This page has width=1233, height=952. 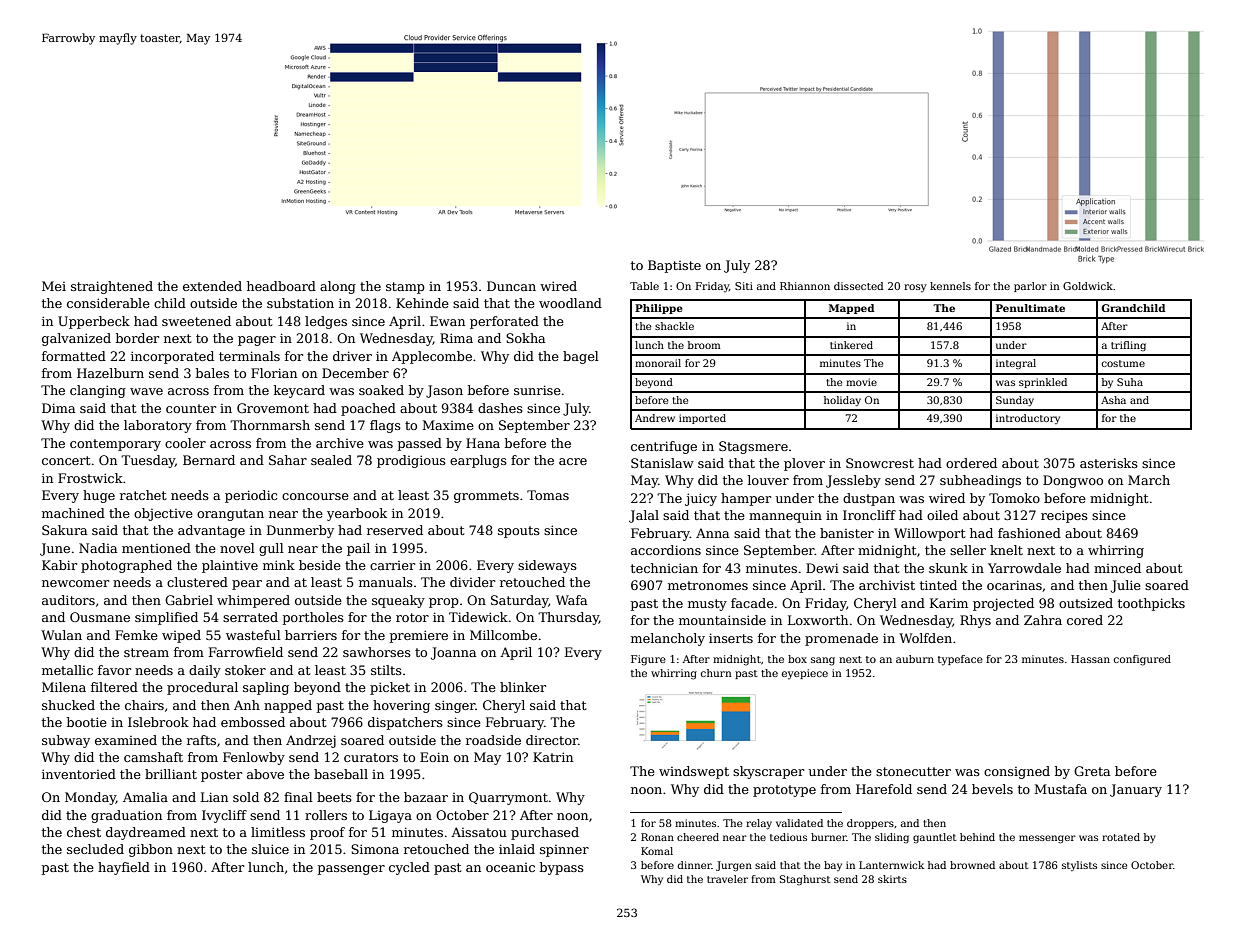 What do you see at coordinates (327, 833) in the page?
I see `proof` at bounding box center [327, 833].
